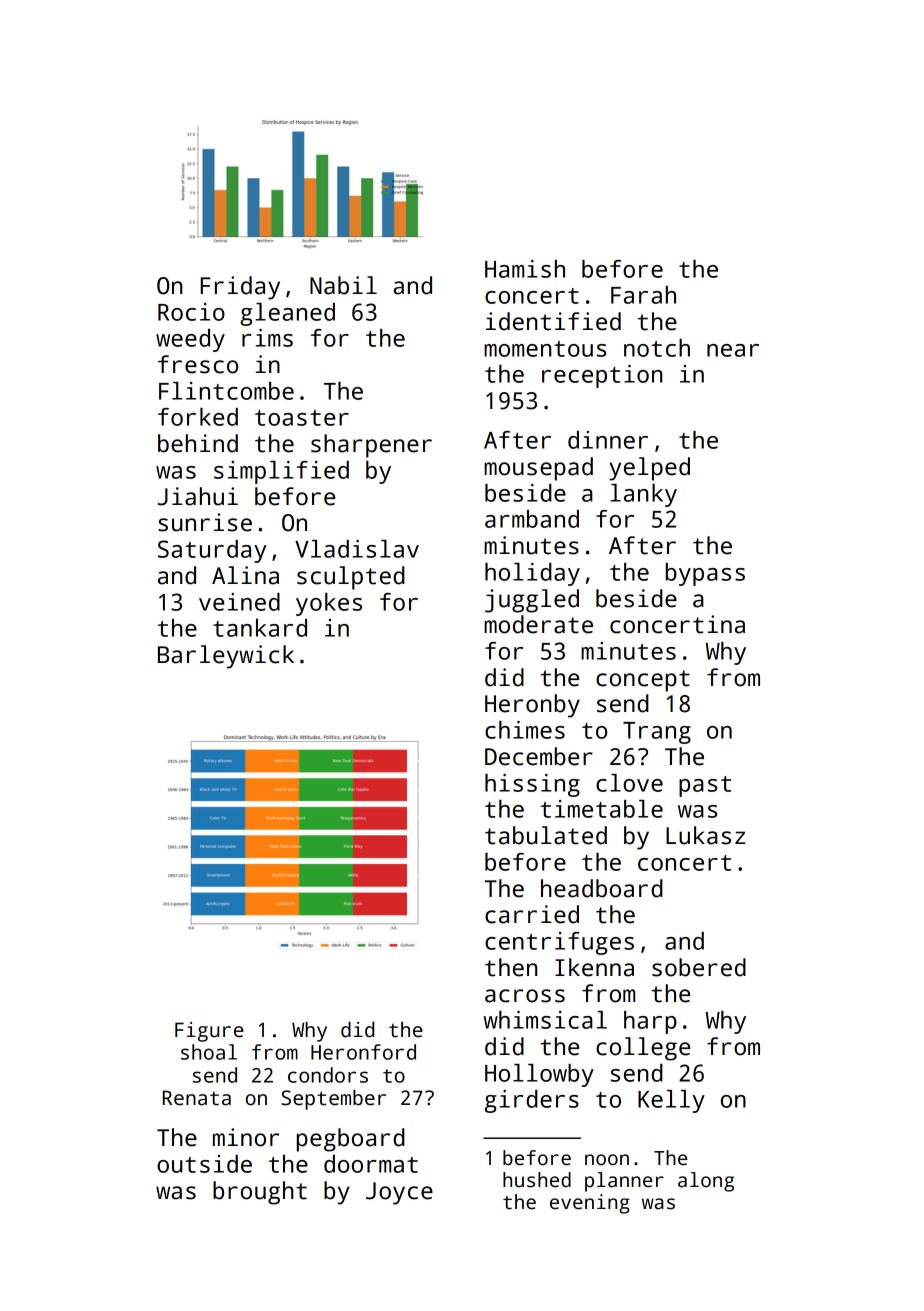 This page has height=1311, width=924. I want to click on Hamish, so click(525, 269).
